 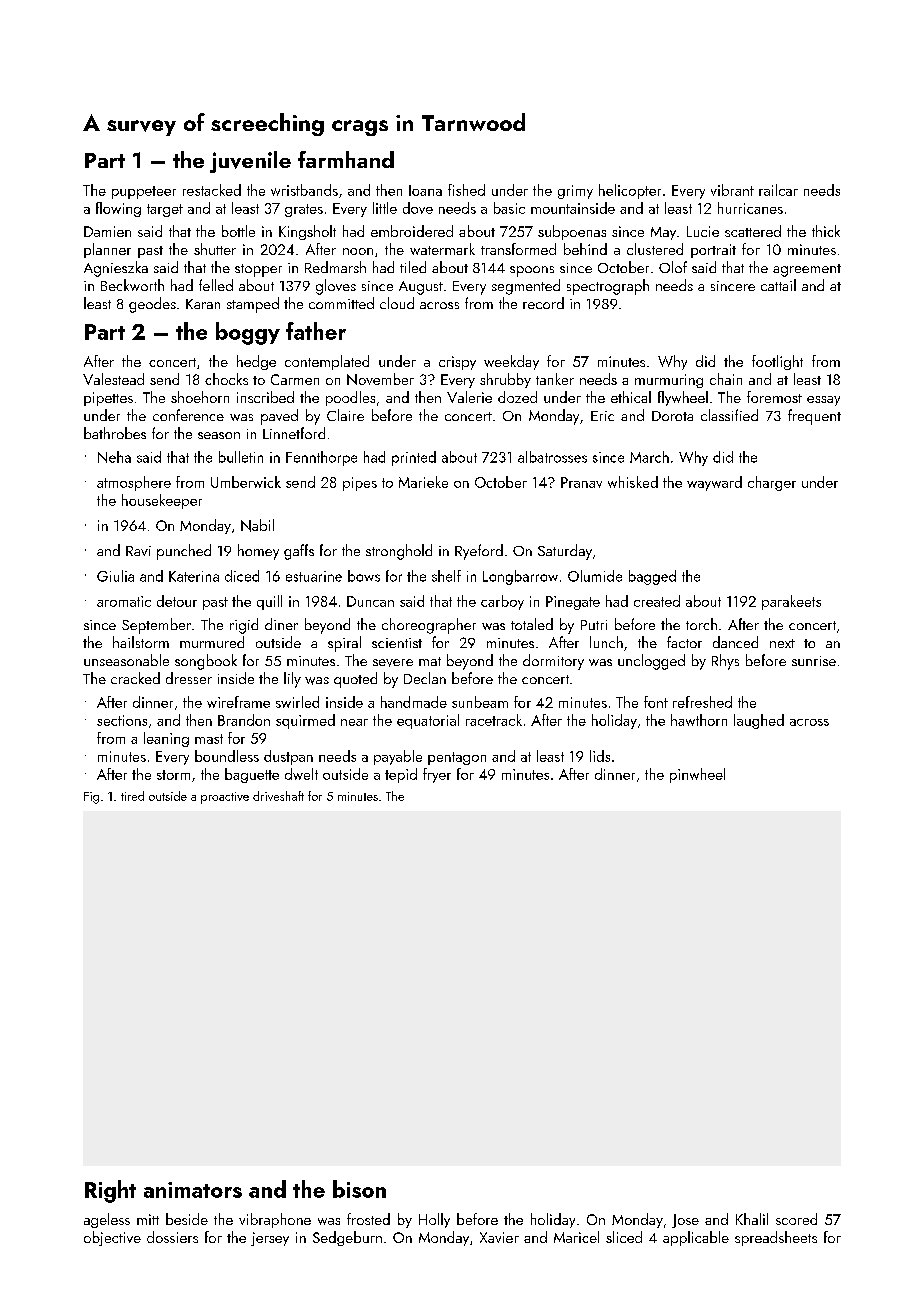 What do you see at coordinates (714, 483) in the page?
I see `wayward` at bounding box center [714, 483].
